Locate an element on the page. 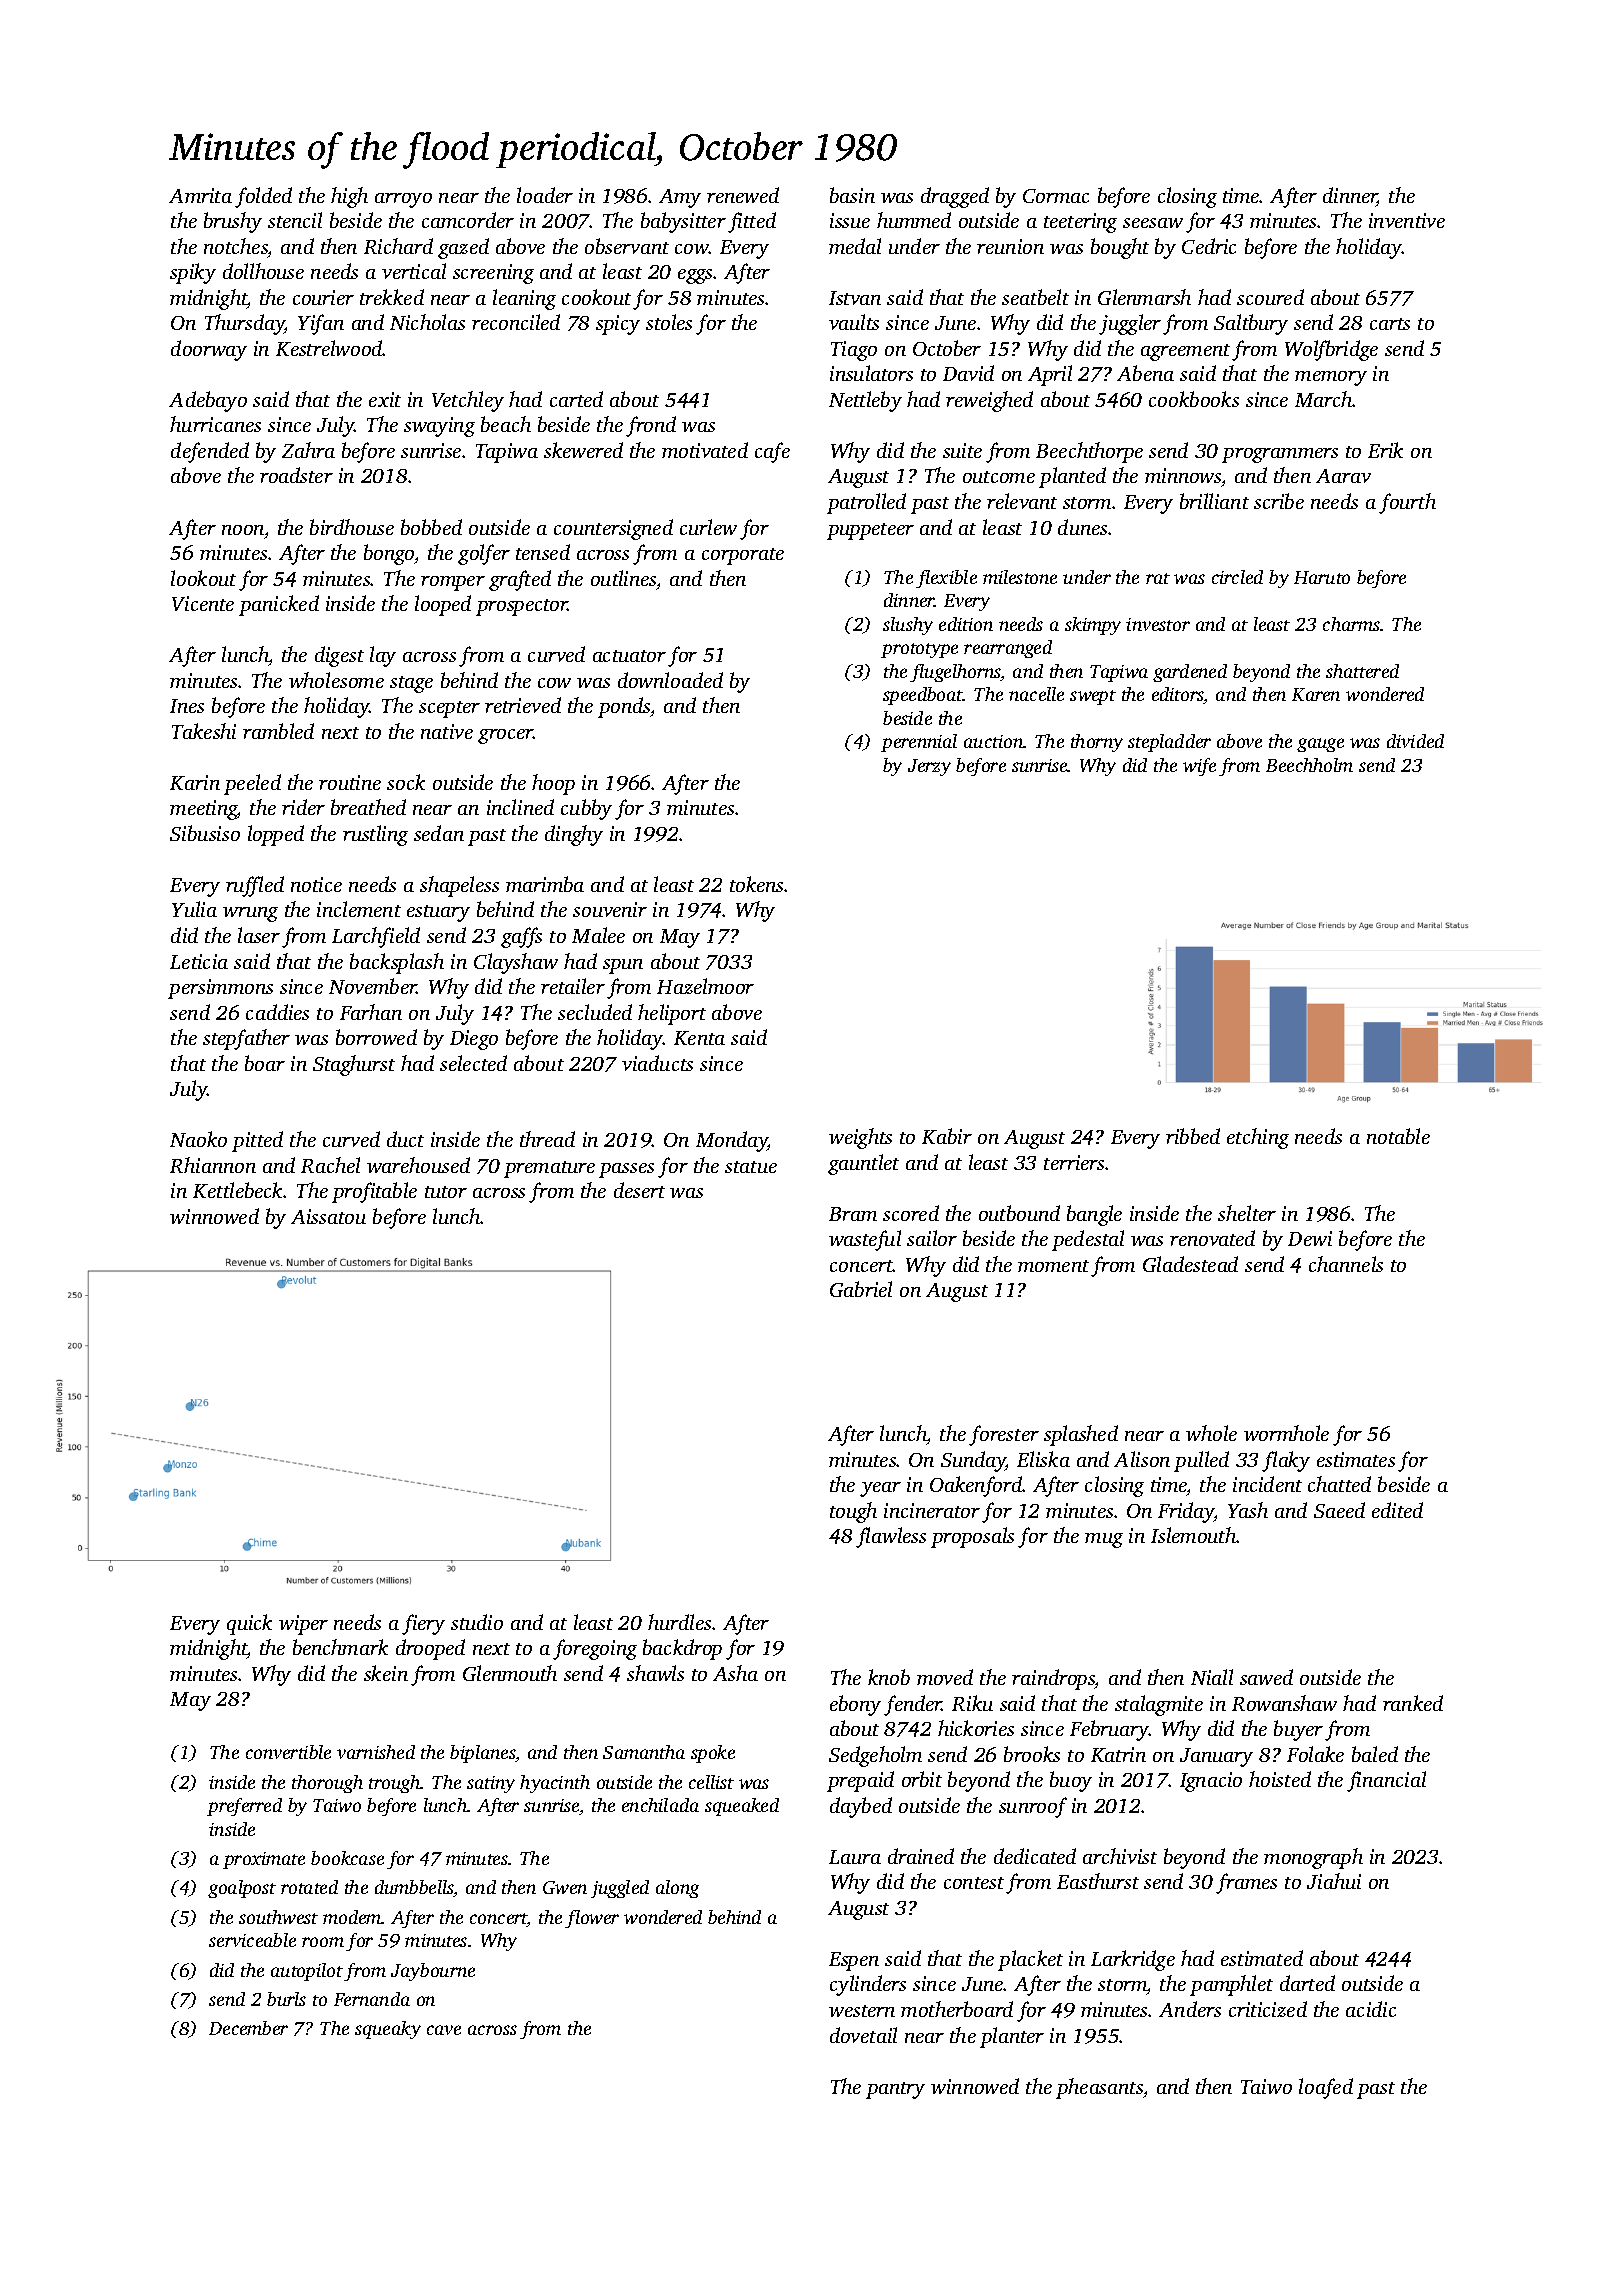 The height and width of the document is (2292, 1620). loader is located at coordinates (545, 195).
